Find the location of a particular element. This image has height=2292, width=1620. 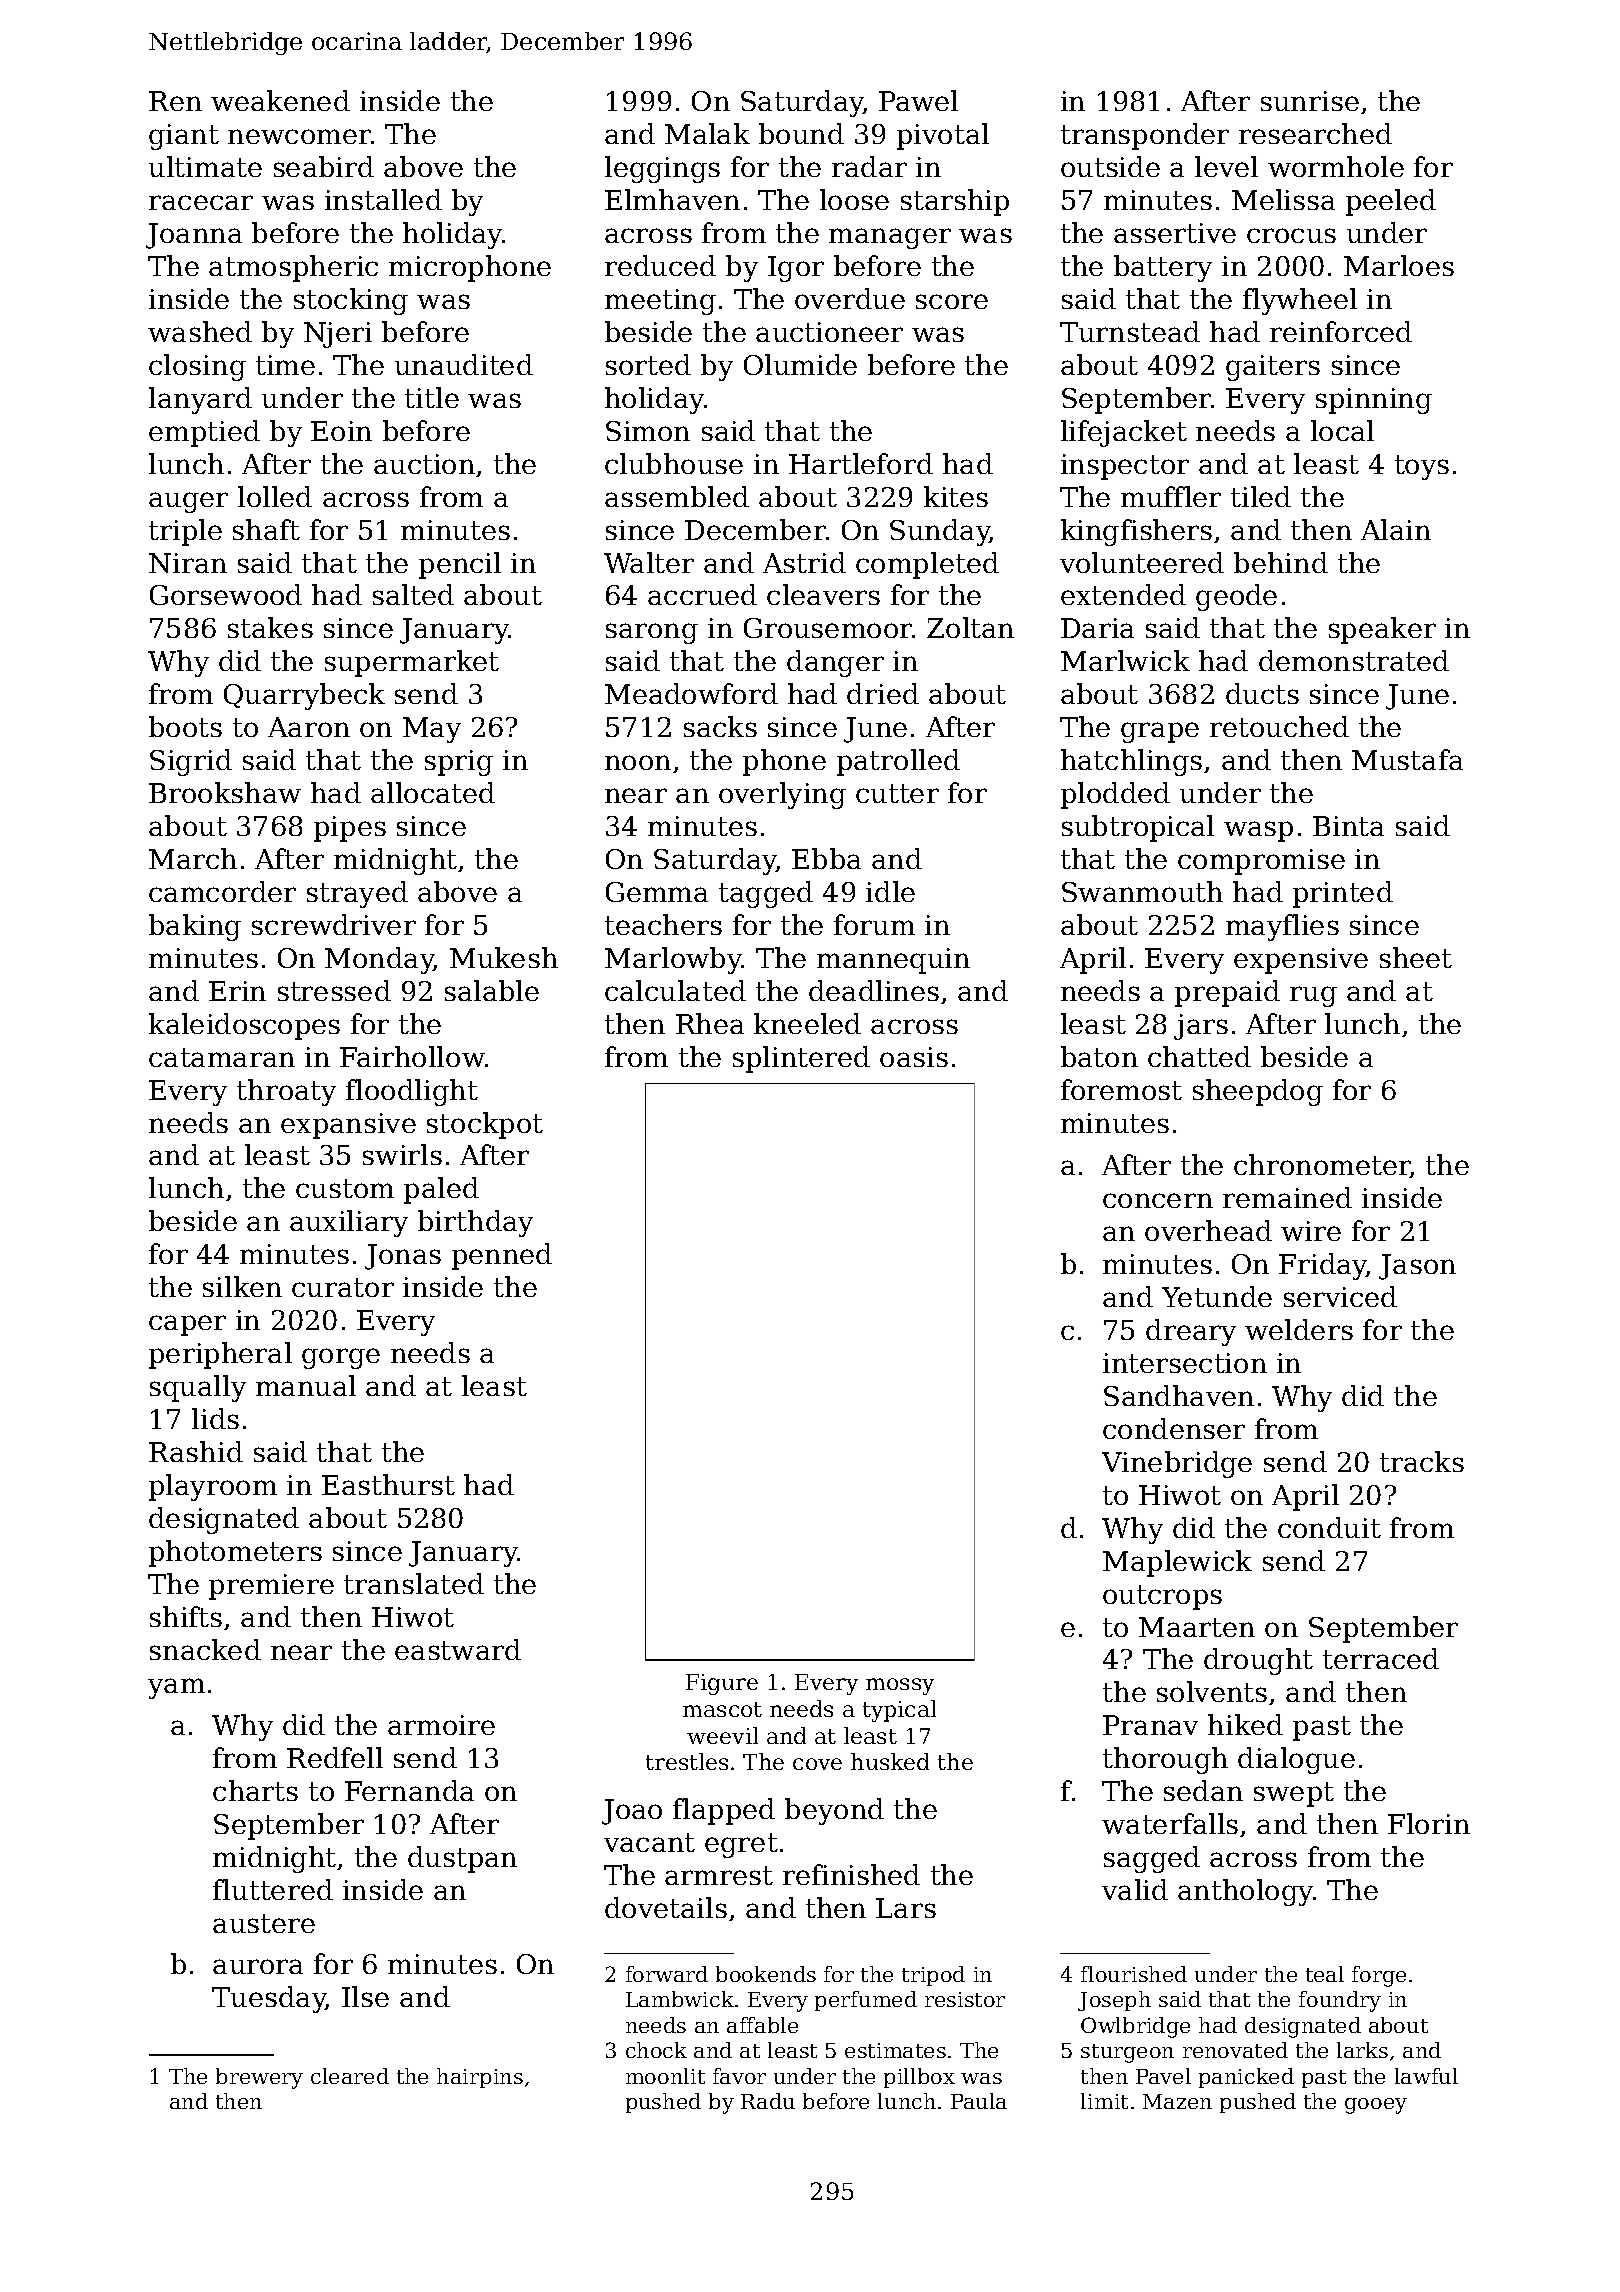

Olumide is located at coordinates (800, 364).
